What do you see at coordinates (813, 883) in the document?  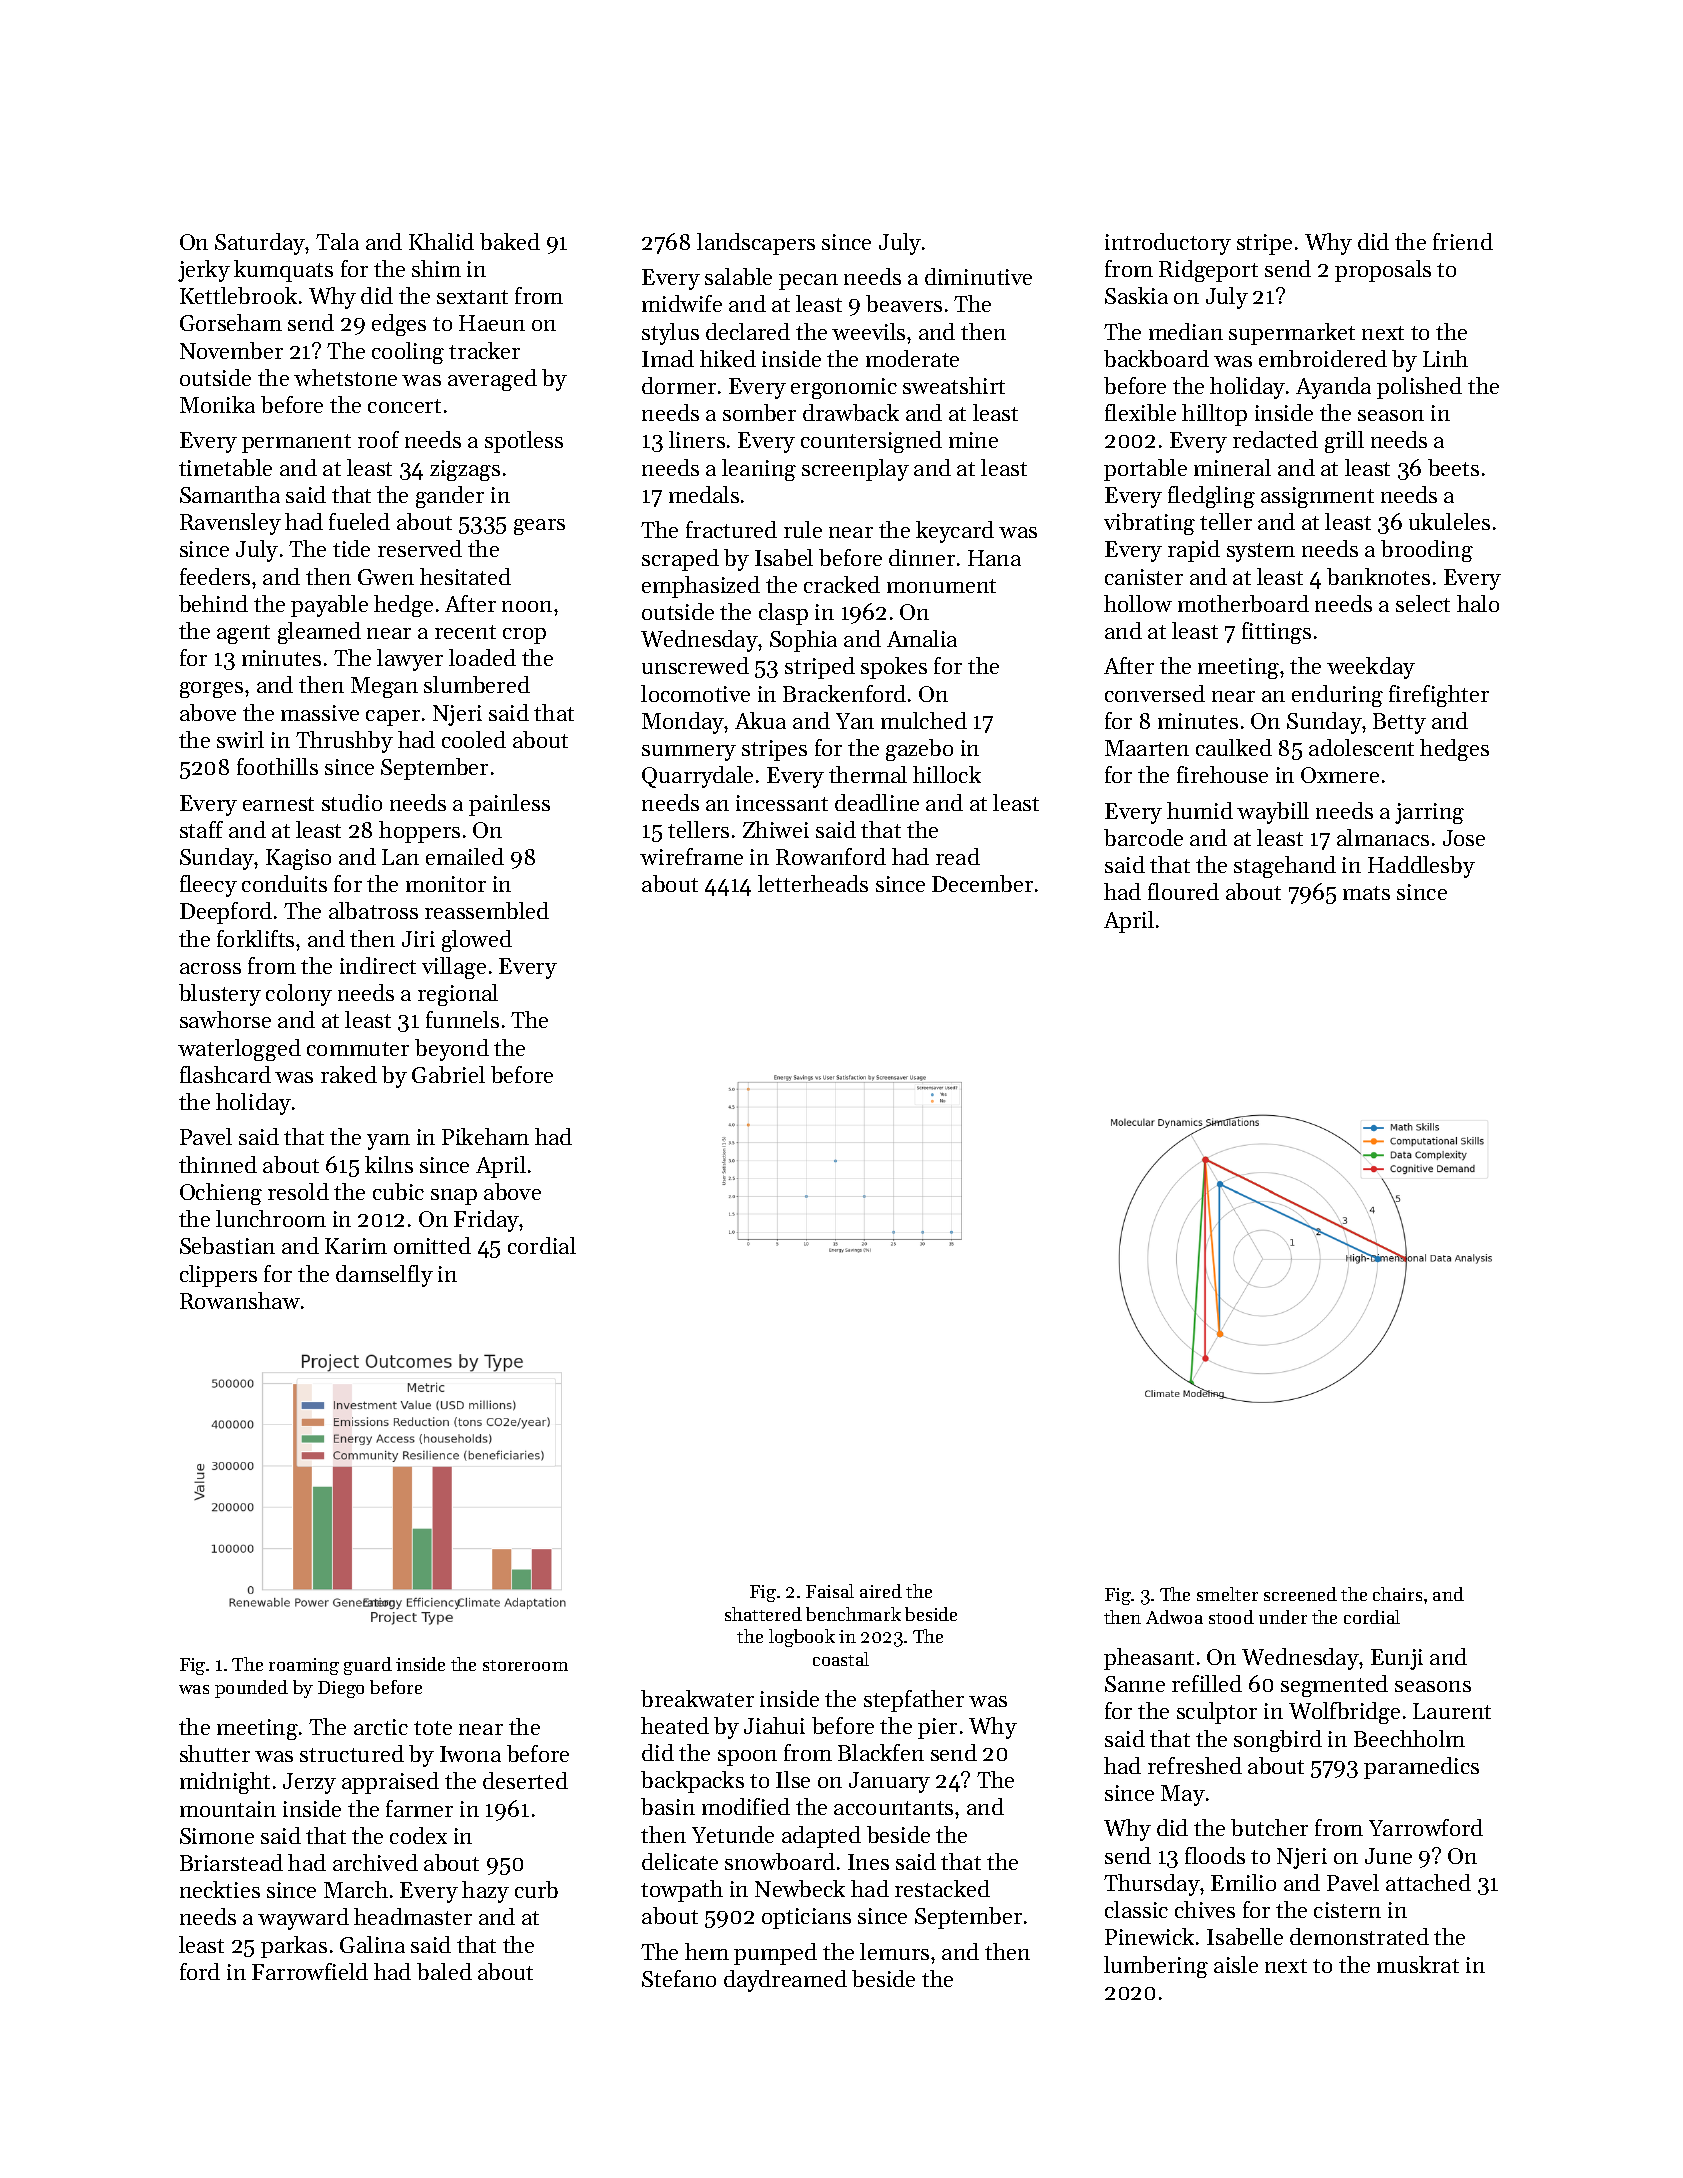 I see `letterheads` at bounding box center [813, 883].
